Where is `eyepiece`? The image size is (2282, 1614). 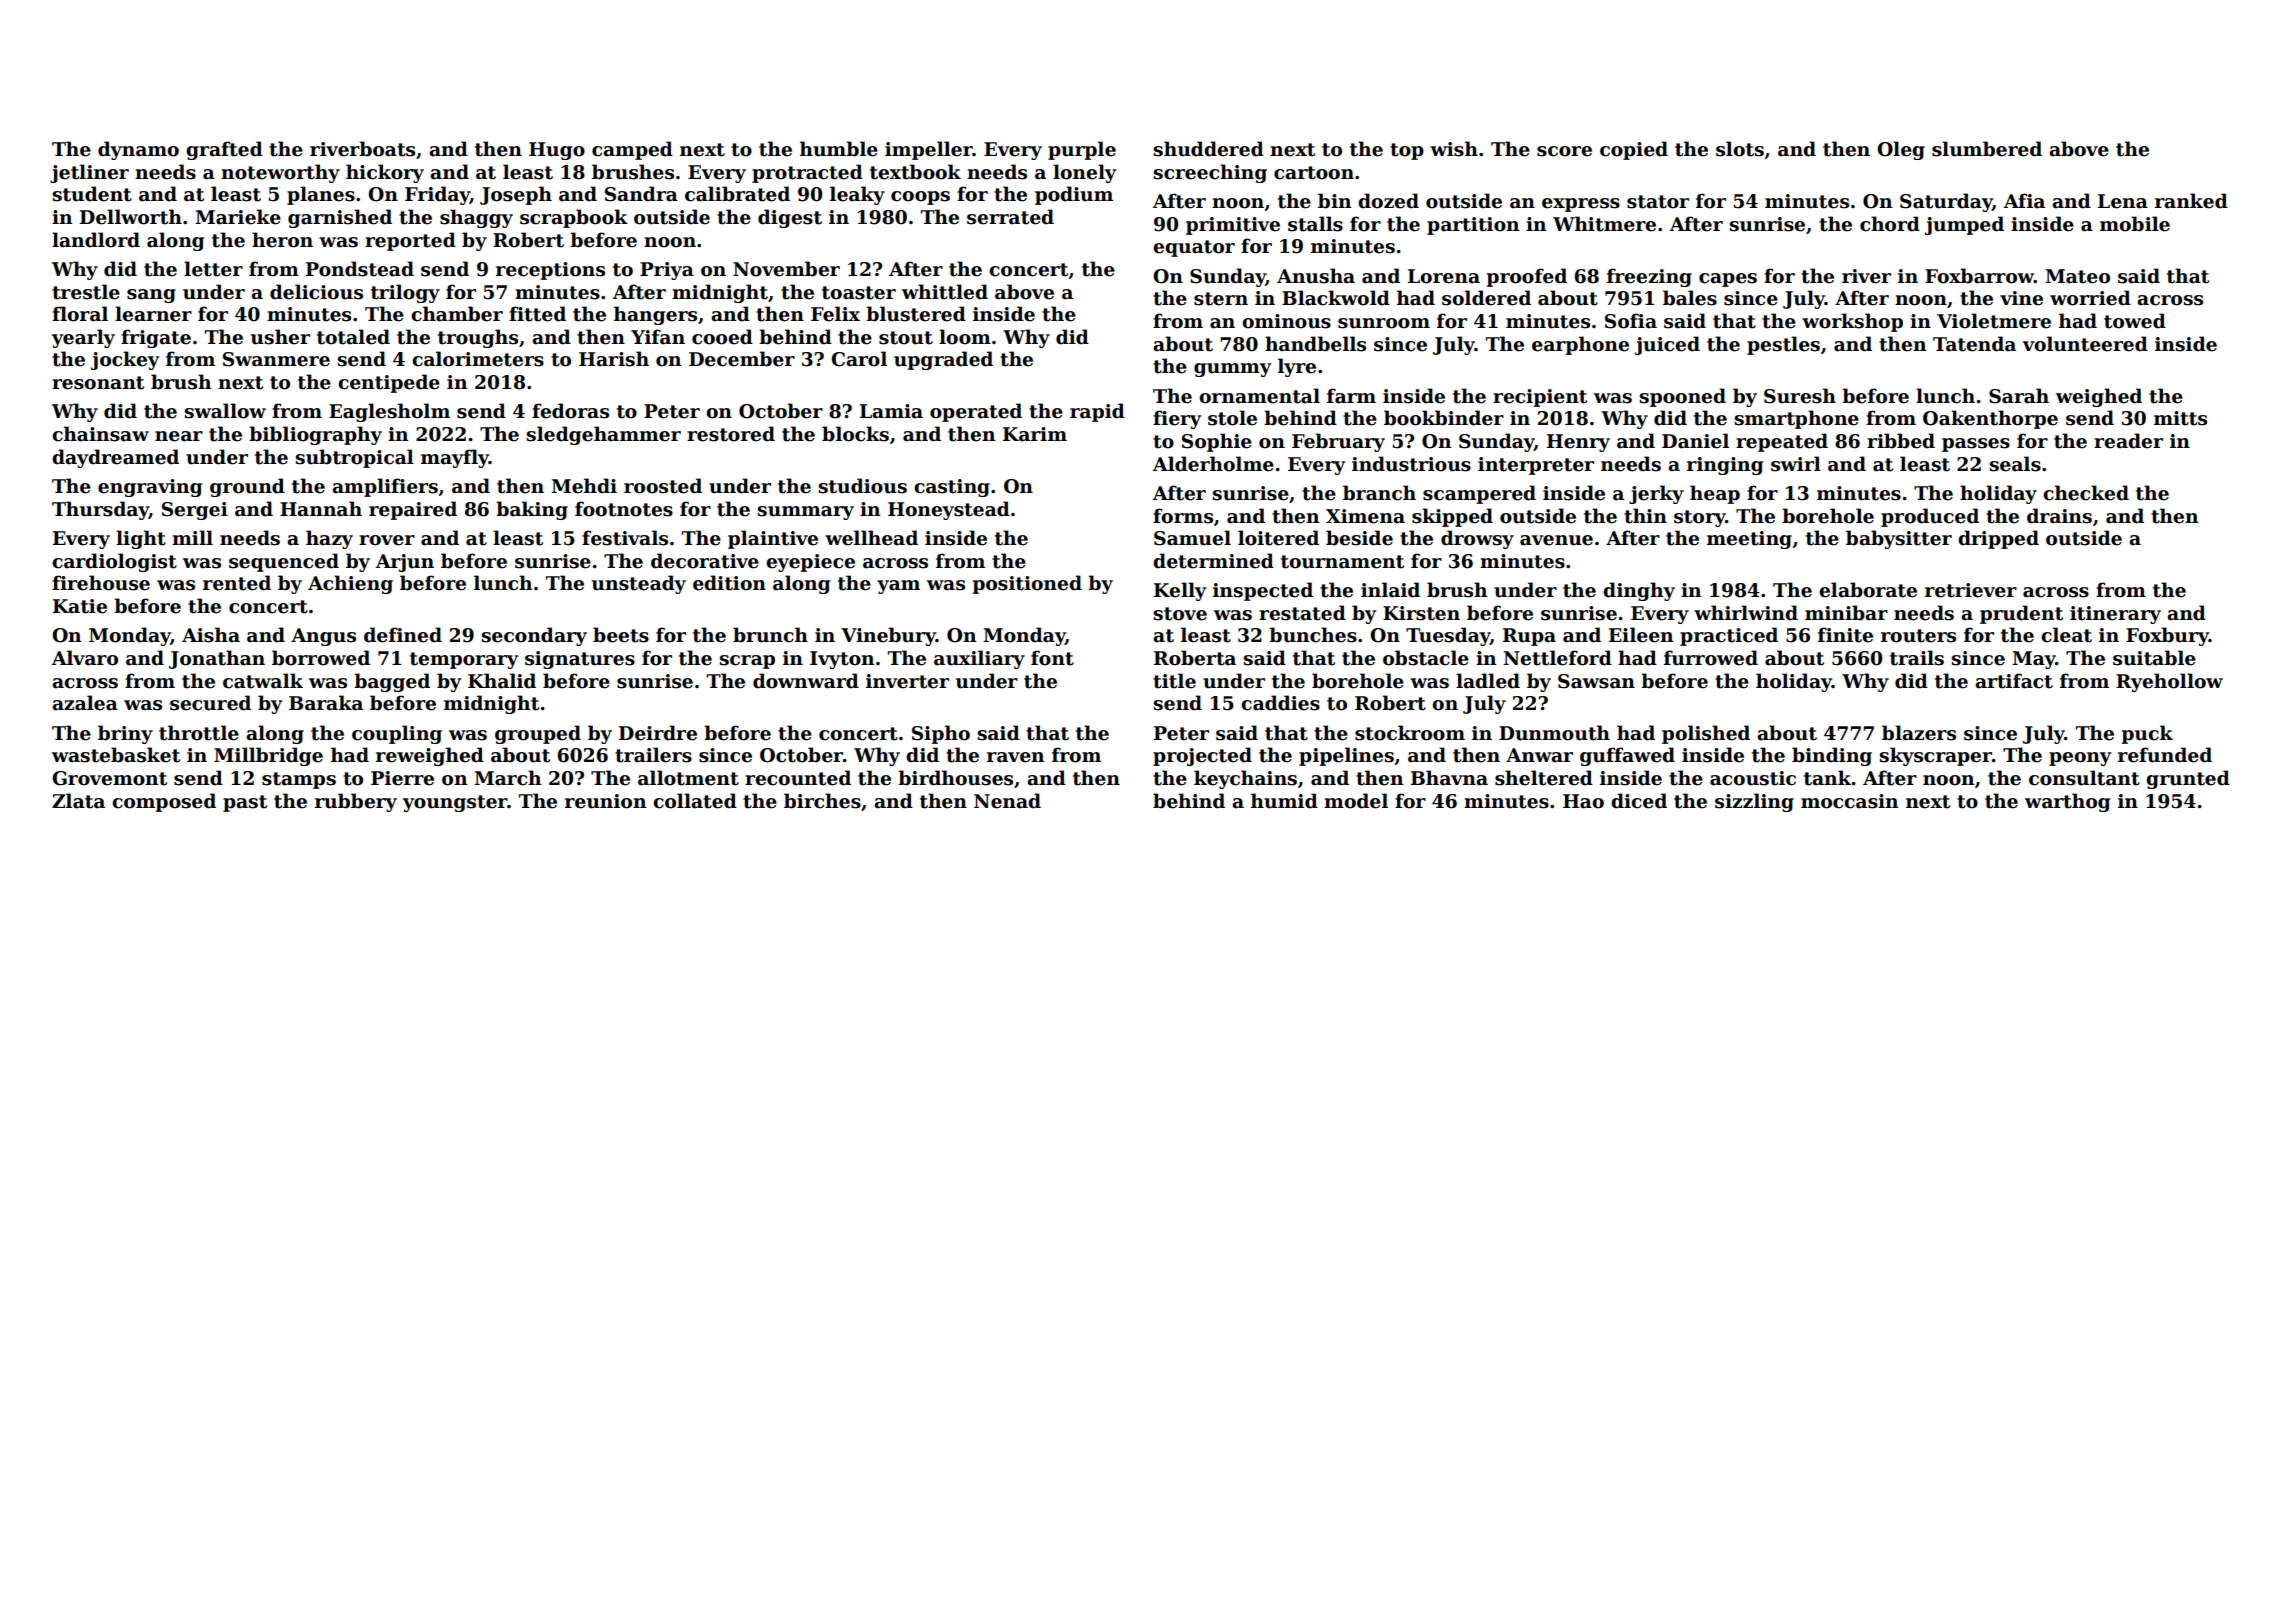
eyepiece is located at coordinates (810, 563).
